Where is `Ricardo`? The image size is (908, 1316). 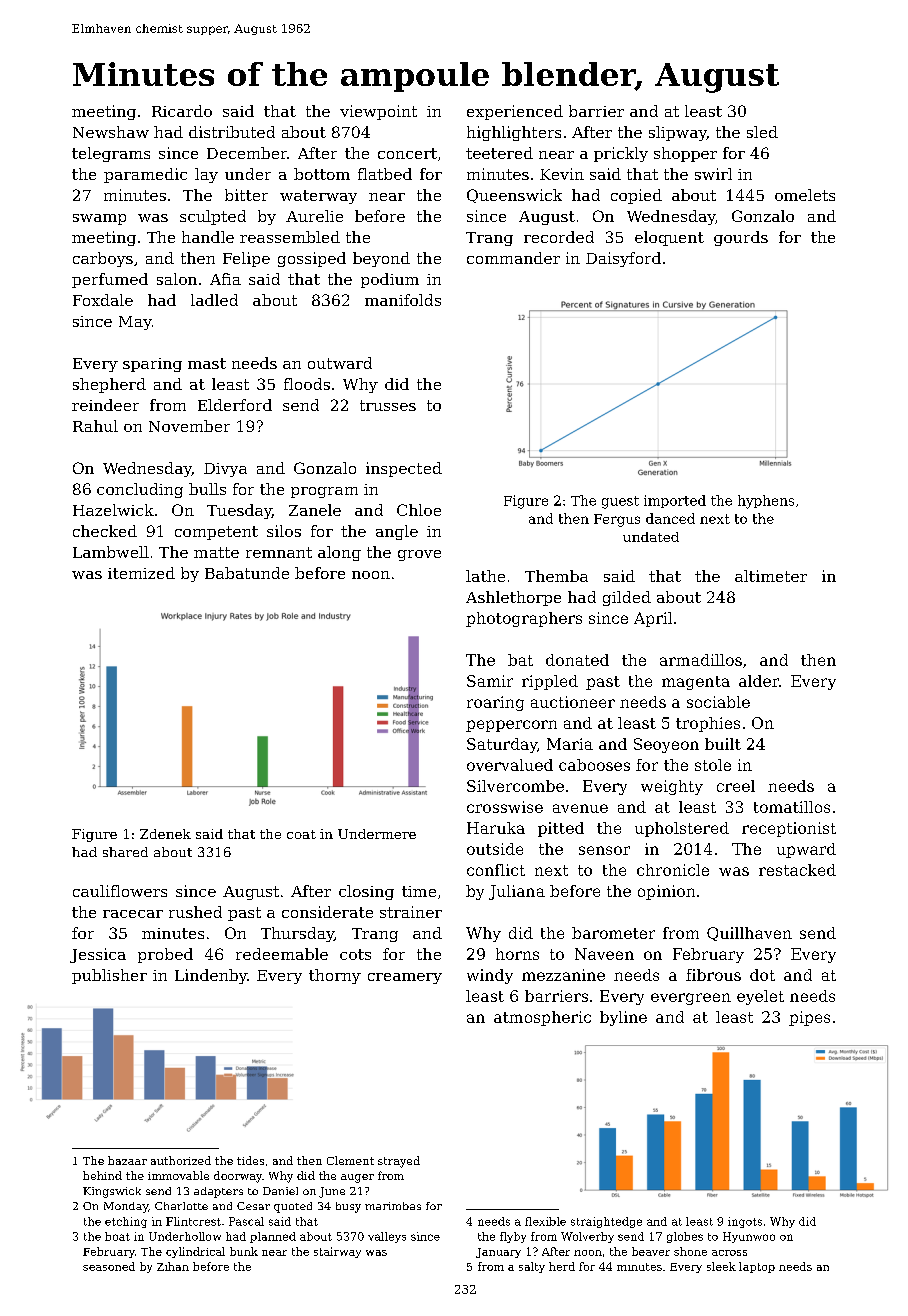 Ricardo is located at coordinates (182, 111).
